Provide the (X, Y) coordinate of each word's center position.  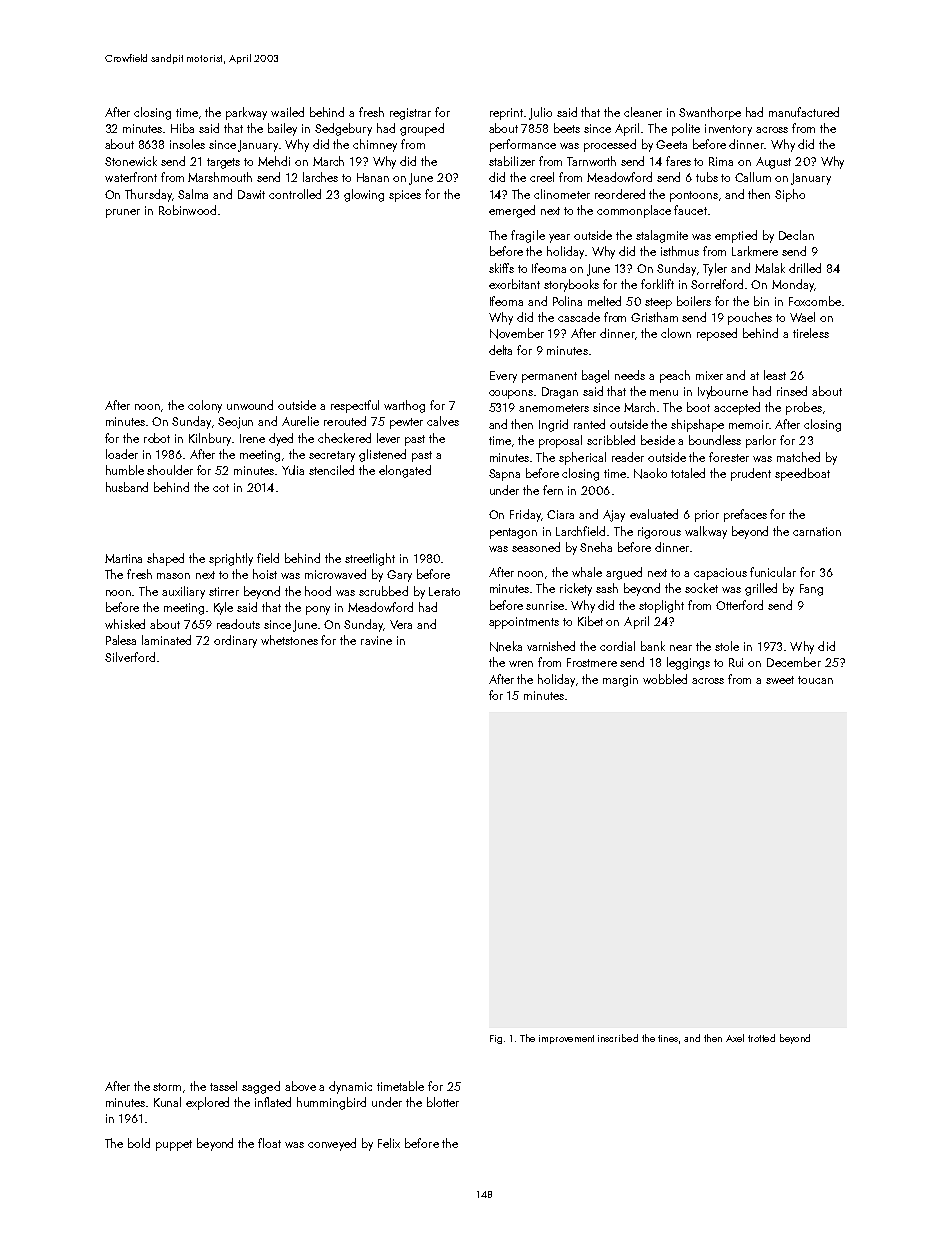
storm (167, 1087)
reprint (506, 114)
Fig (496, 1039)
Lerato (444, 591)
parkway (246, 113)
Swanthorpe (710, 113)
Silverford (130, 657)
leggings (688, 663)
